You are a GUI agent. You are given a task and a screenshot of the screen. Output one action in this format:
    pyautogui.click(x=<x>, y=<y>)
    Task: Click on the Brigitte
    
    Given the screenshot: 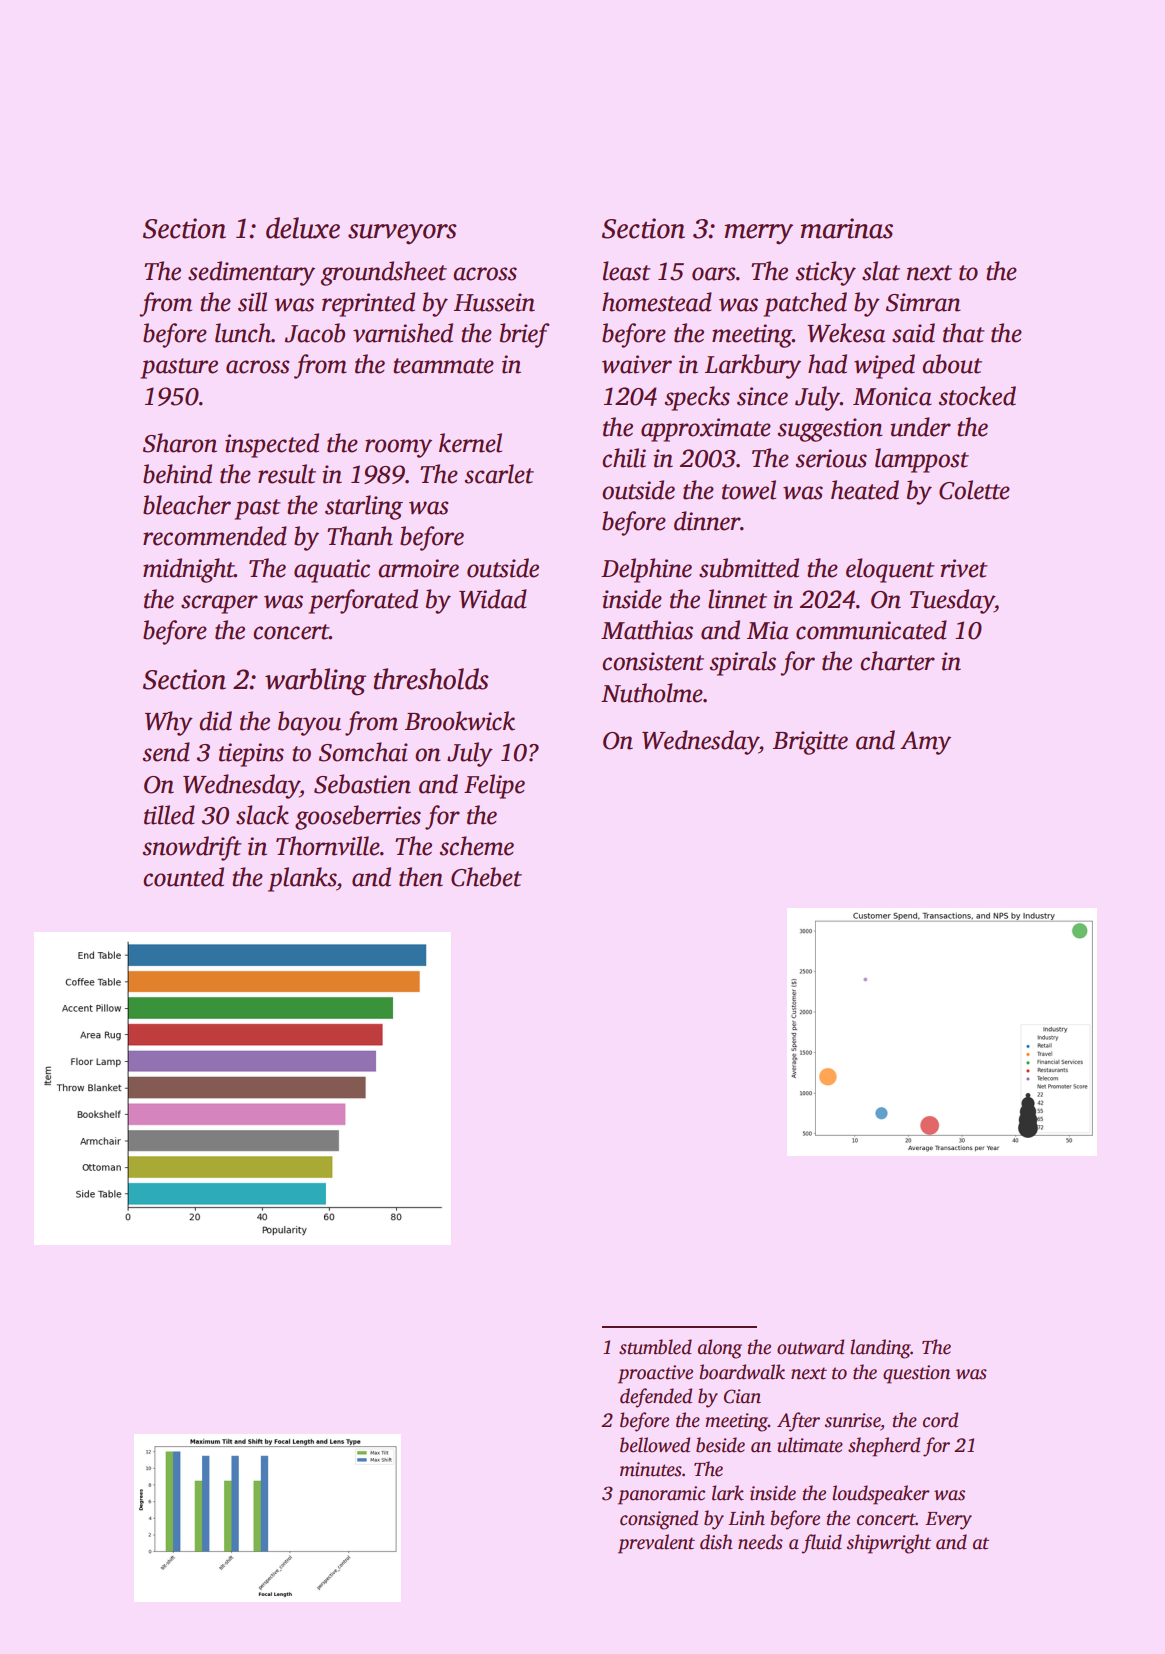 What is the action you would take?
    pyautogui.click(x=810, y=743)
